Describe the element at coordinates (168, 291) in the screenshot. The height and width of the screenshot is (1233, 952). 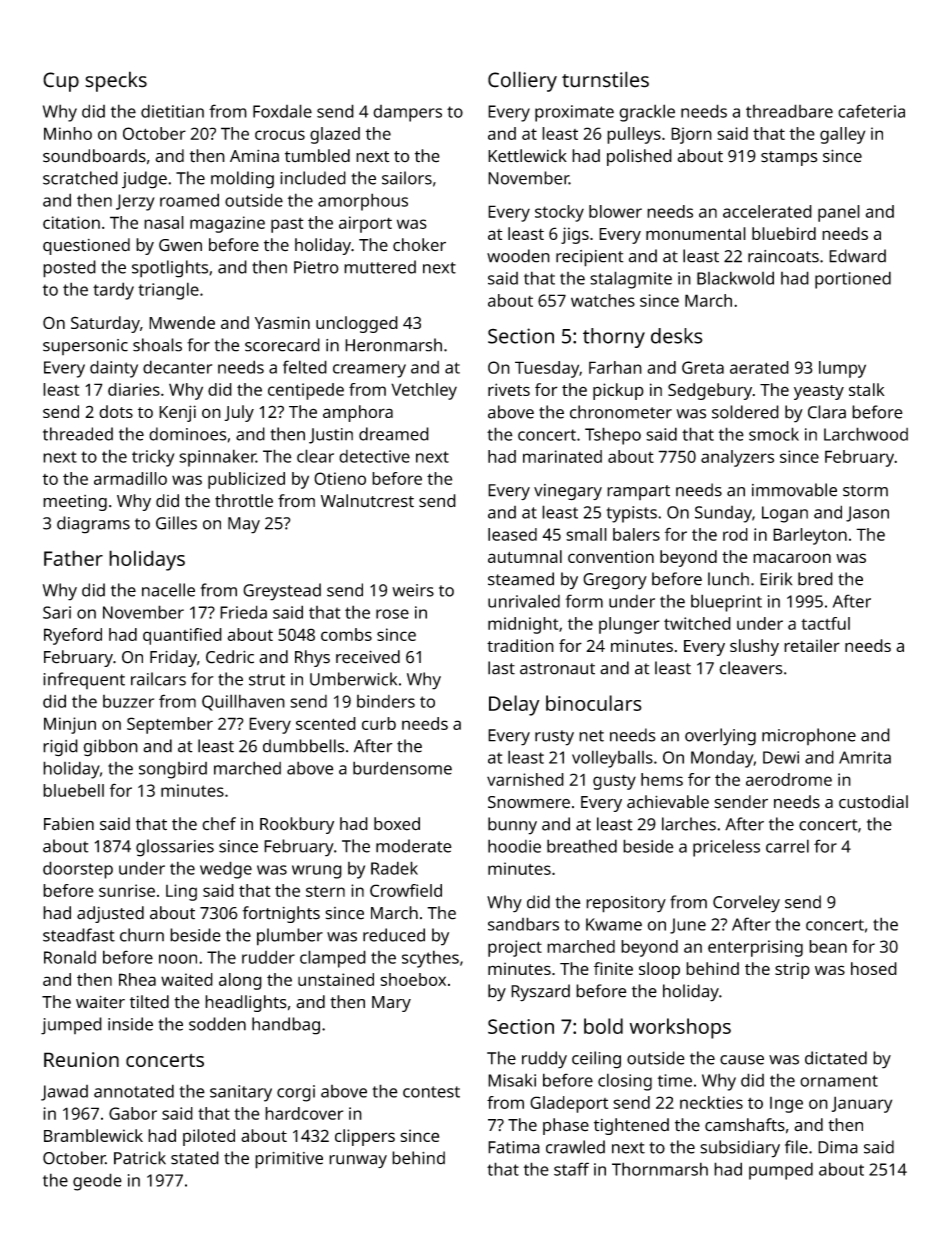
I see `triangle` at that location.
